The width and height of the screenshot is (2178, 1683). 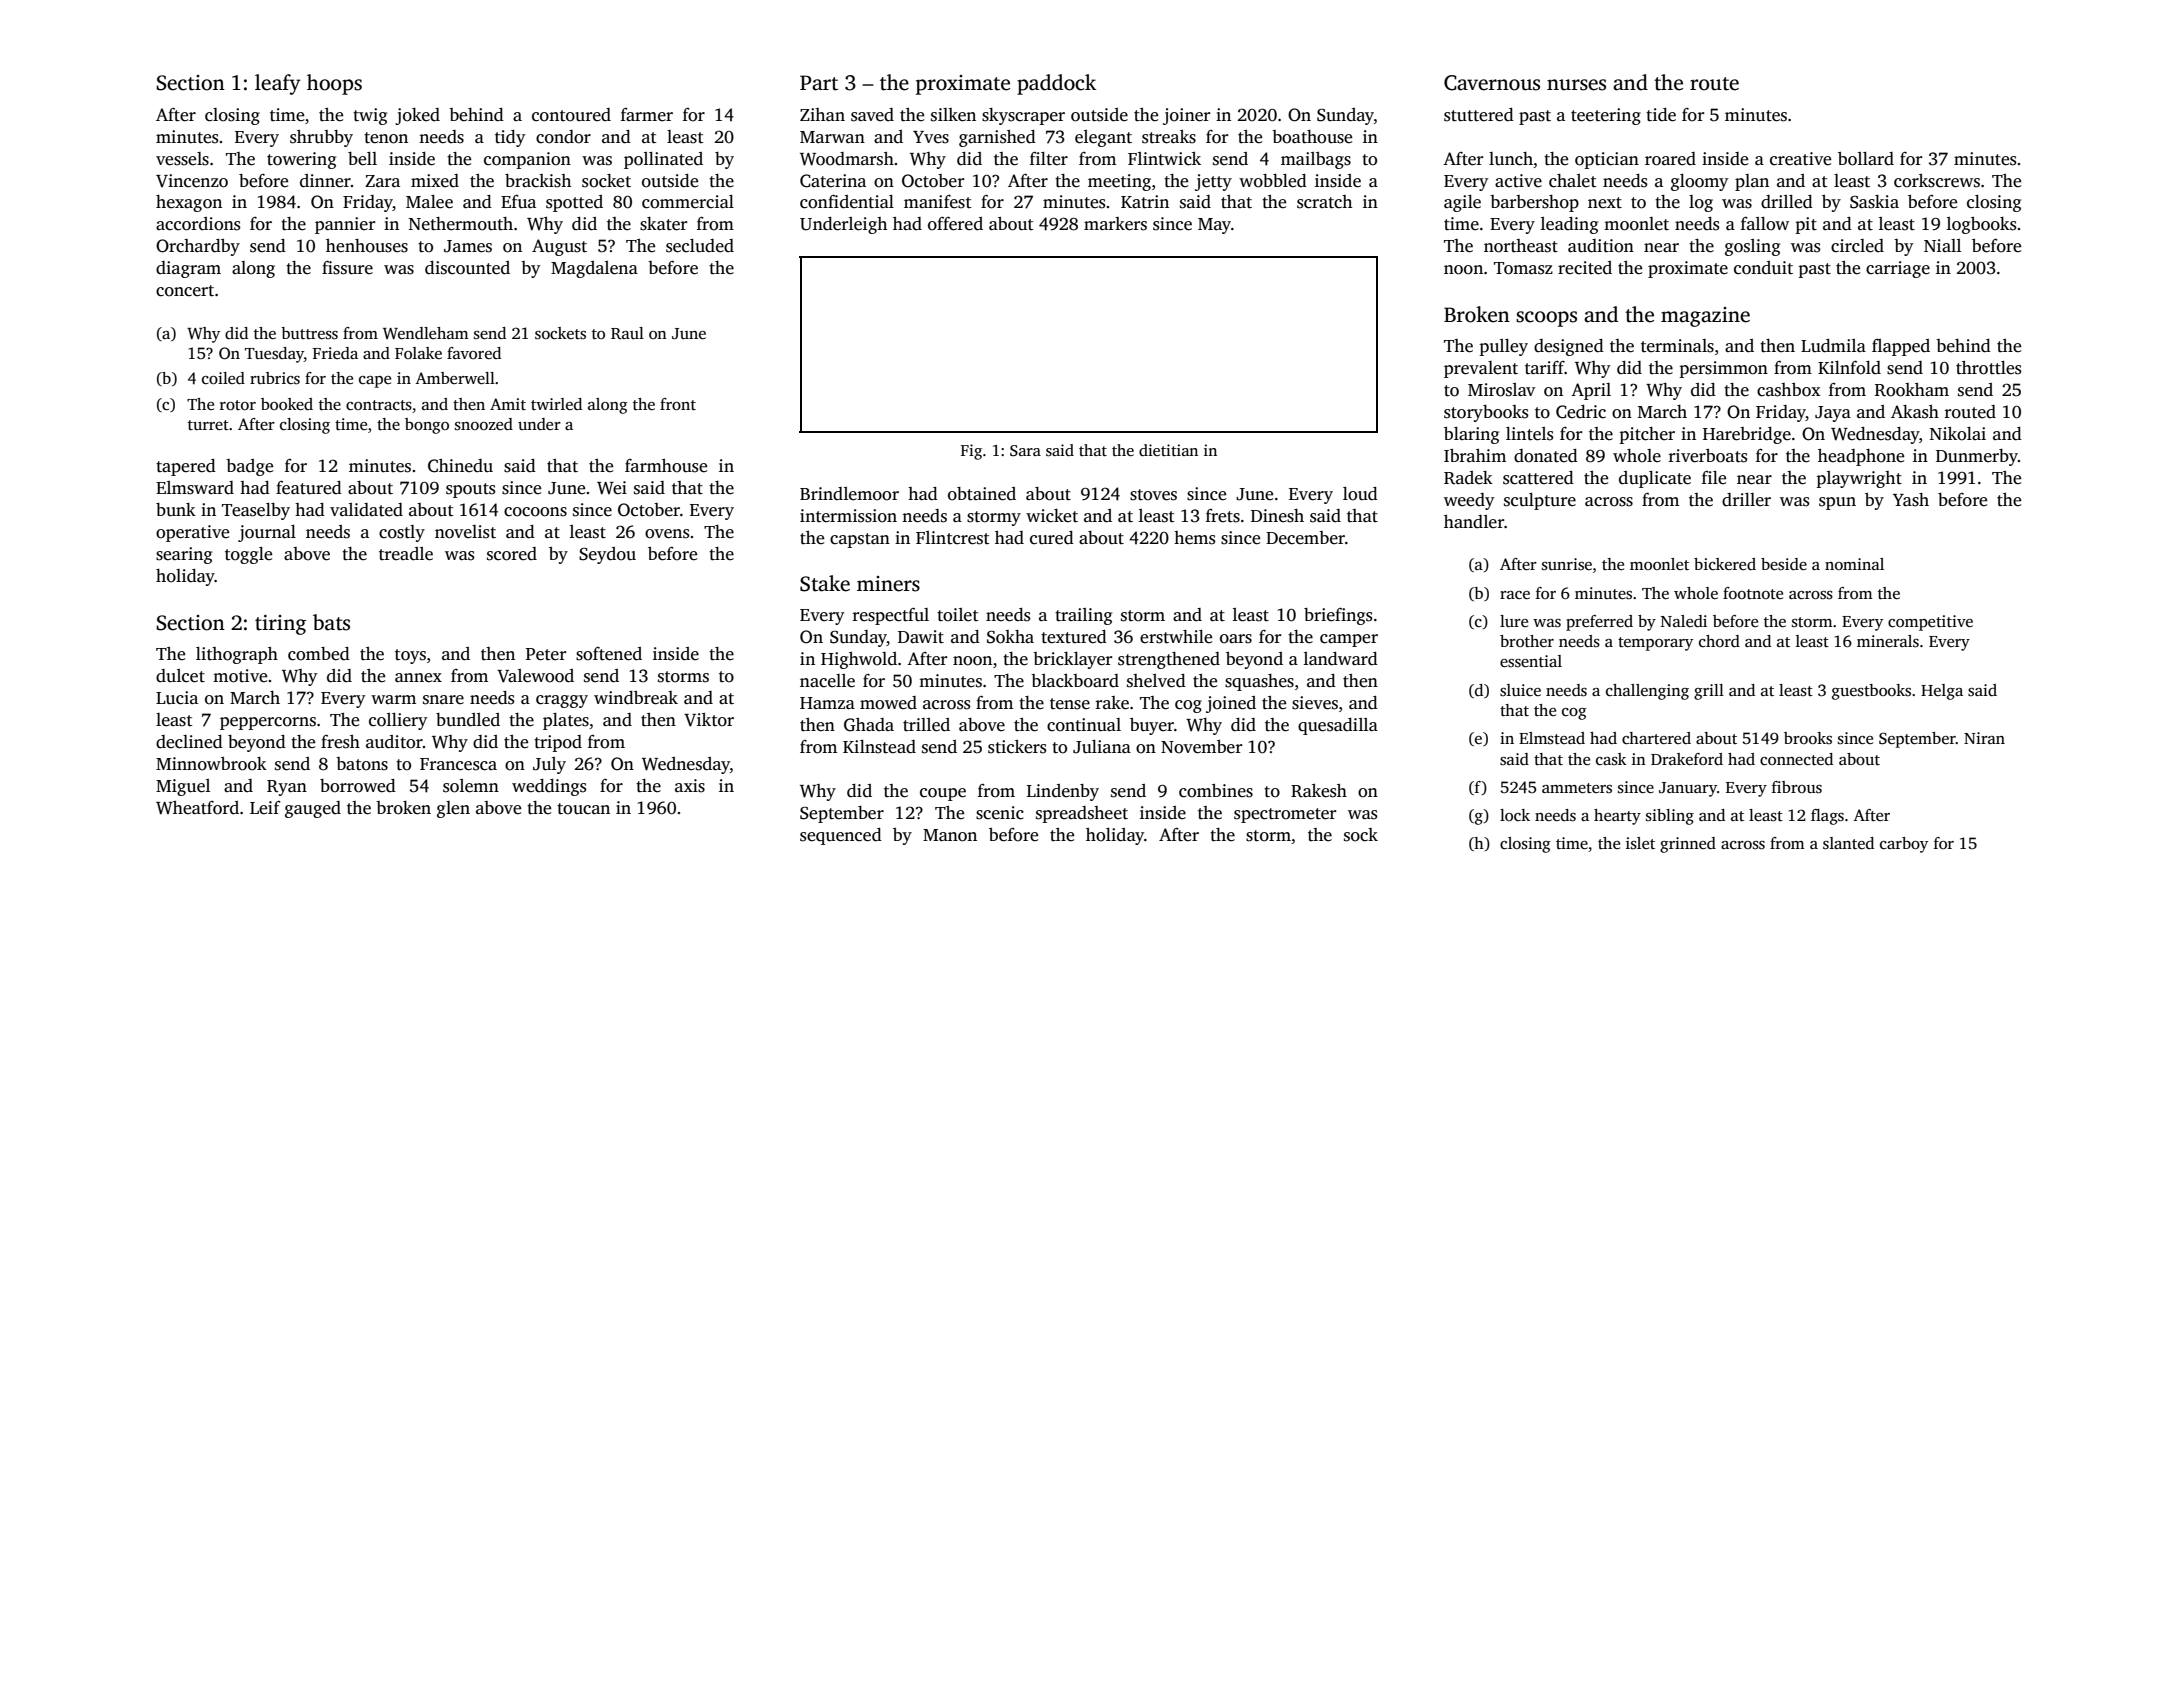 What do you see at coordinates (278, 84) in the screenshot?
I see `leafy` at bounding box center [278, 84].
